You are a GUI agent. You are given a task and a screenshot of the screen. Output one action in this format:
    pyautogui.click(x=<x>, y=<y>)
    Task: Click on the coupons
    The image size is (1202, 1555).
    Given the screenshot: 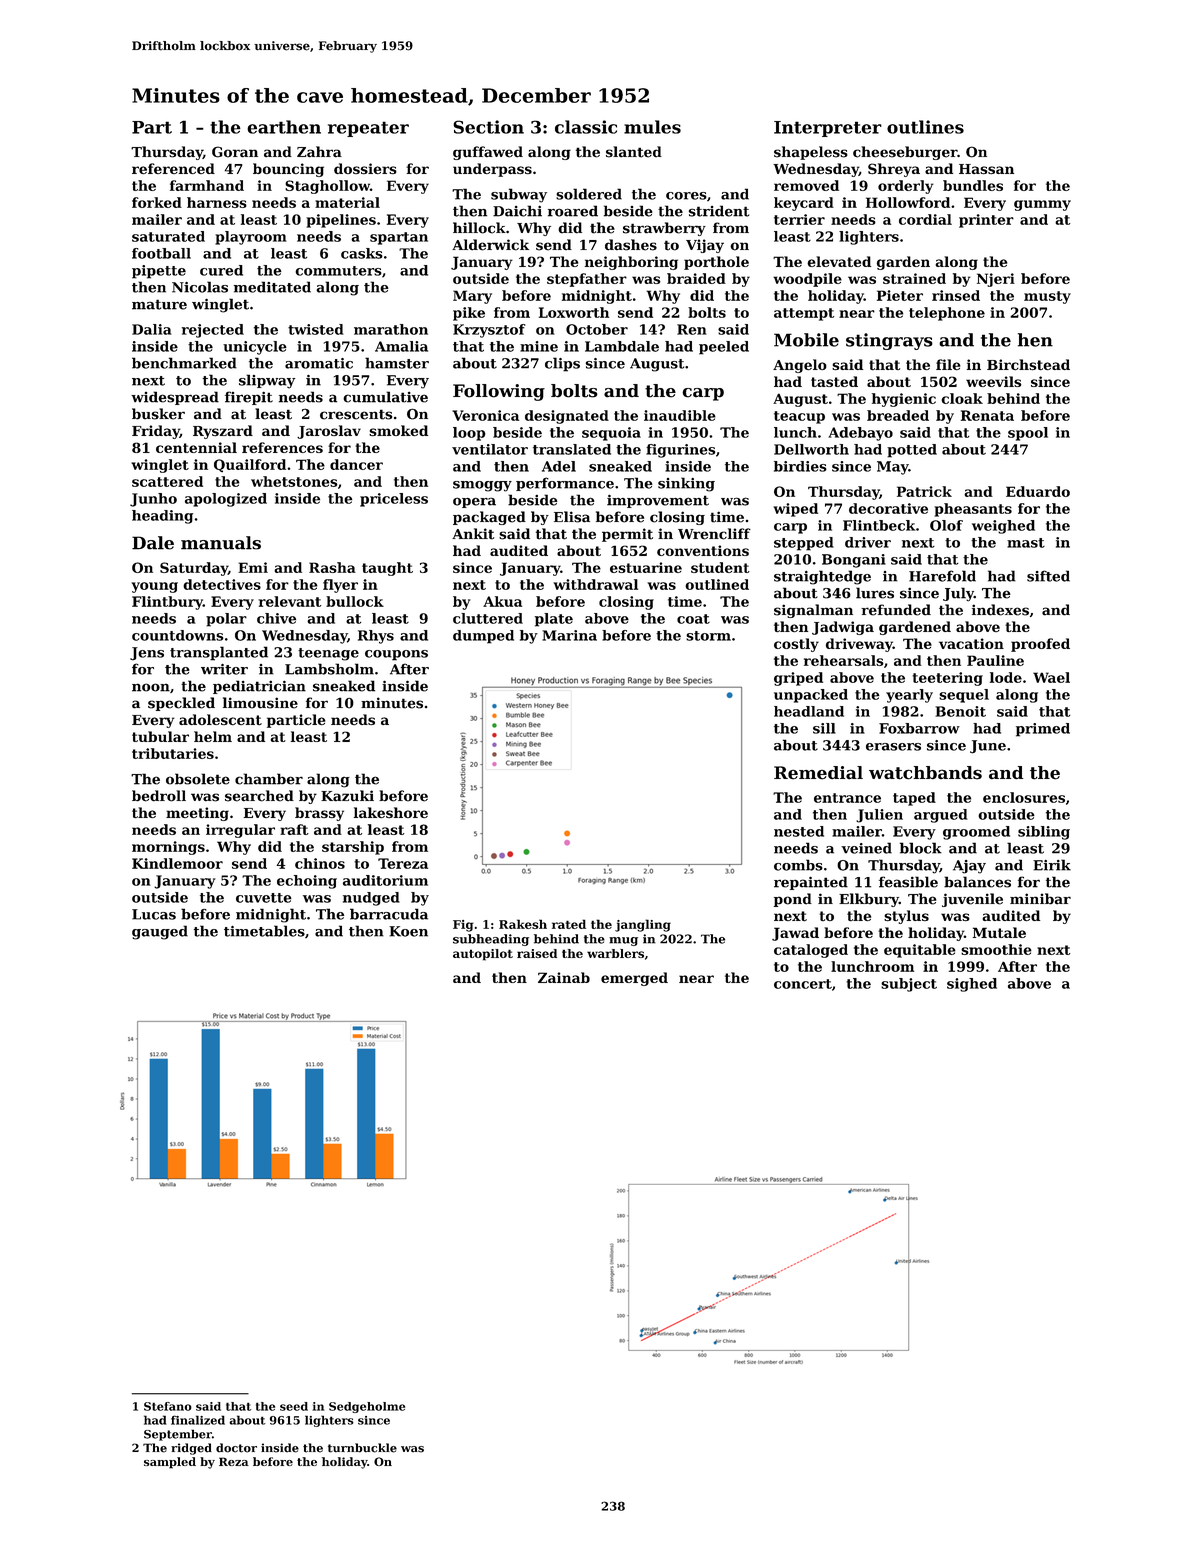 What is the action you would take?
    pyautogui.click(x=396, y=655)
